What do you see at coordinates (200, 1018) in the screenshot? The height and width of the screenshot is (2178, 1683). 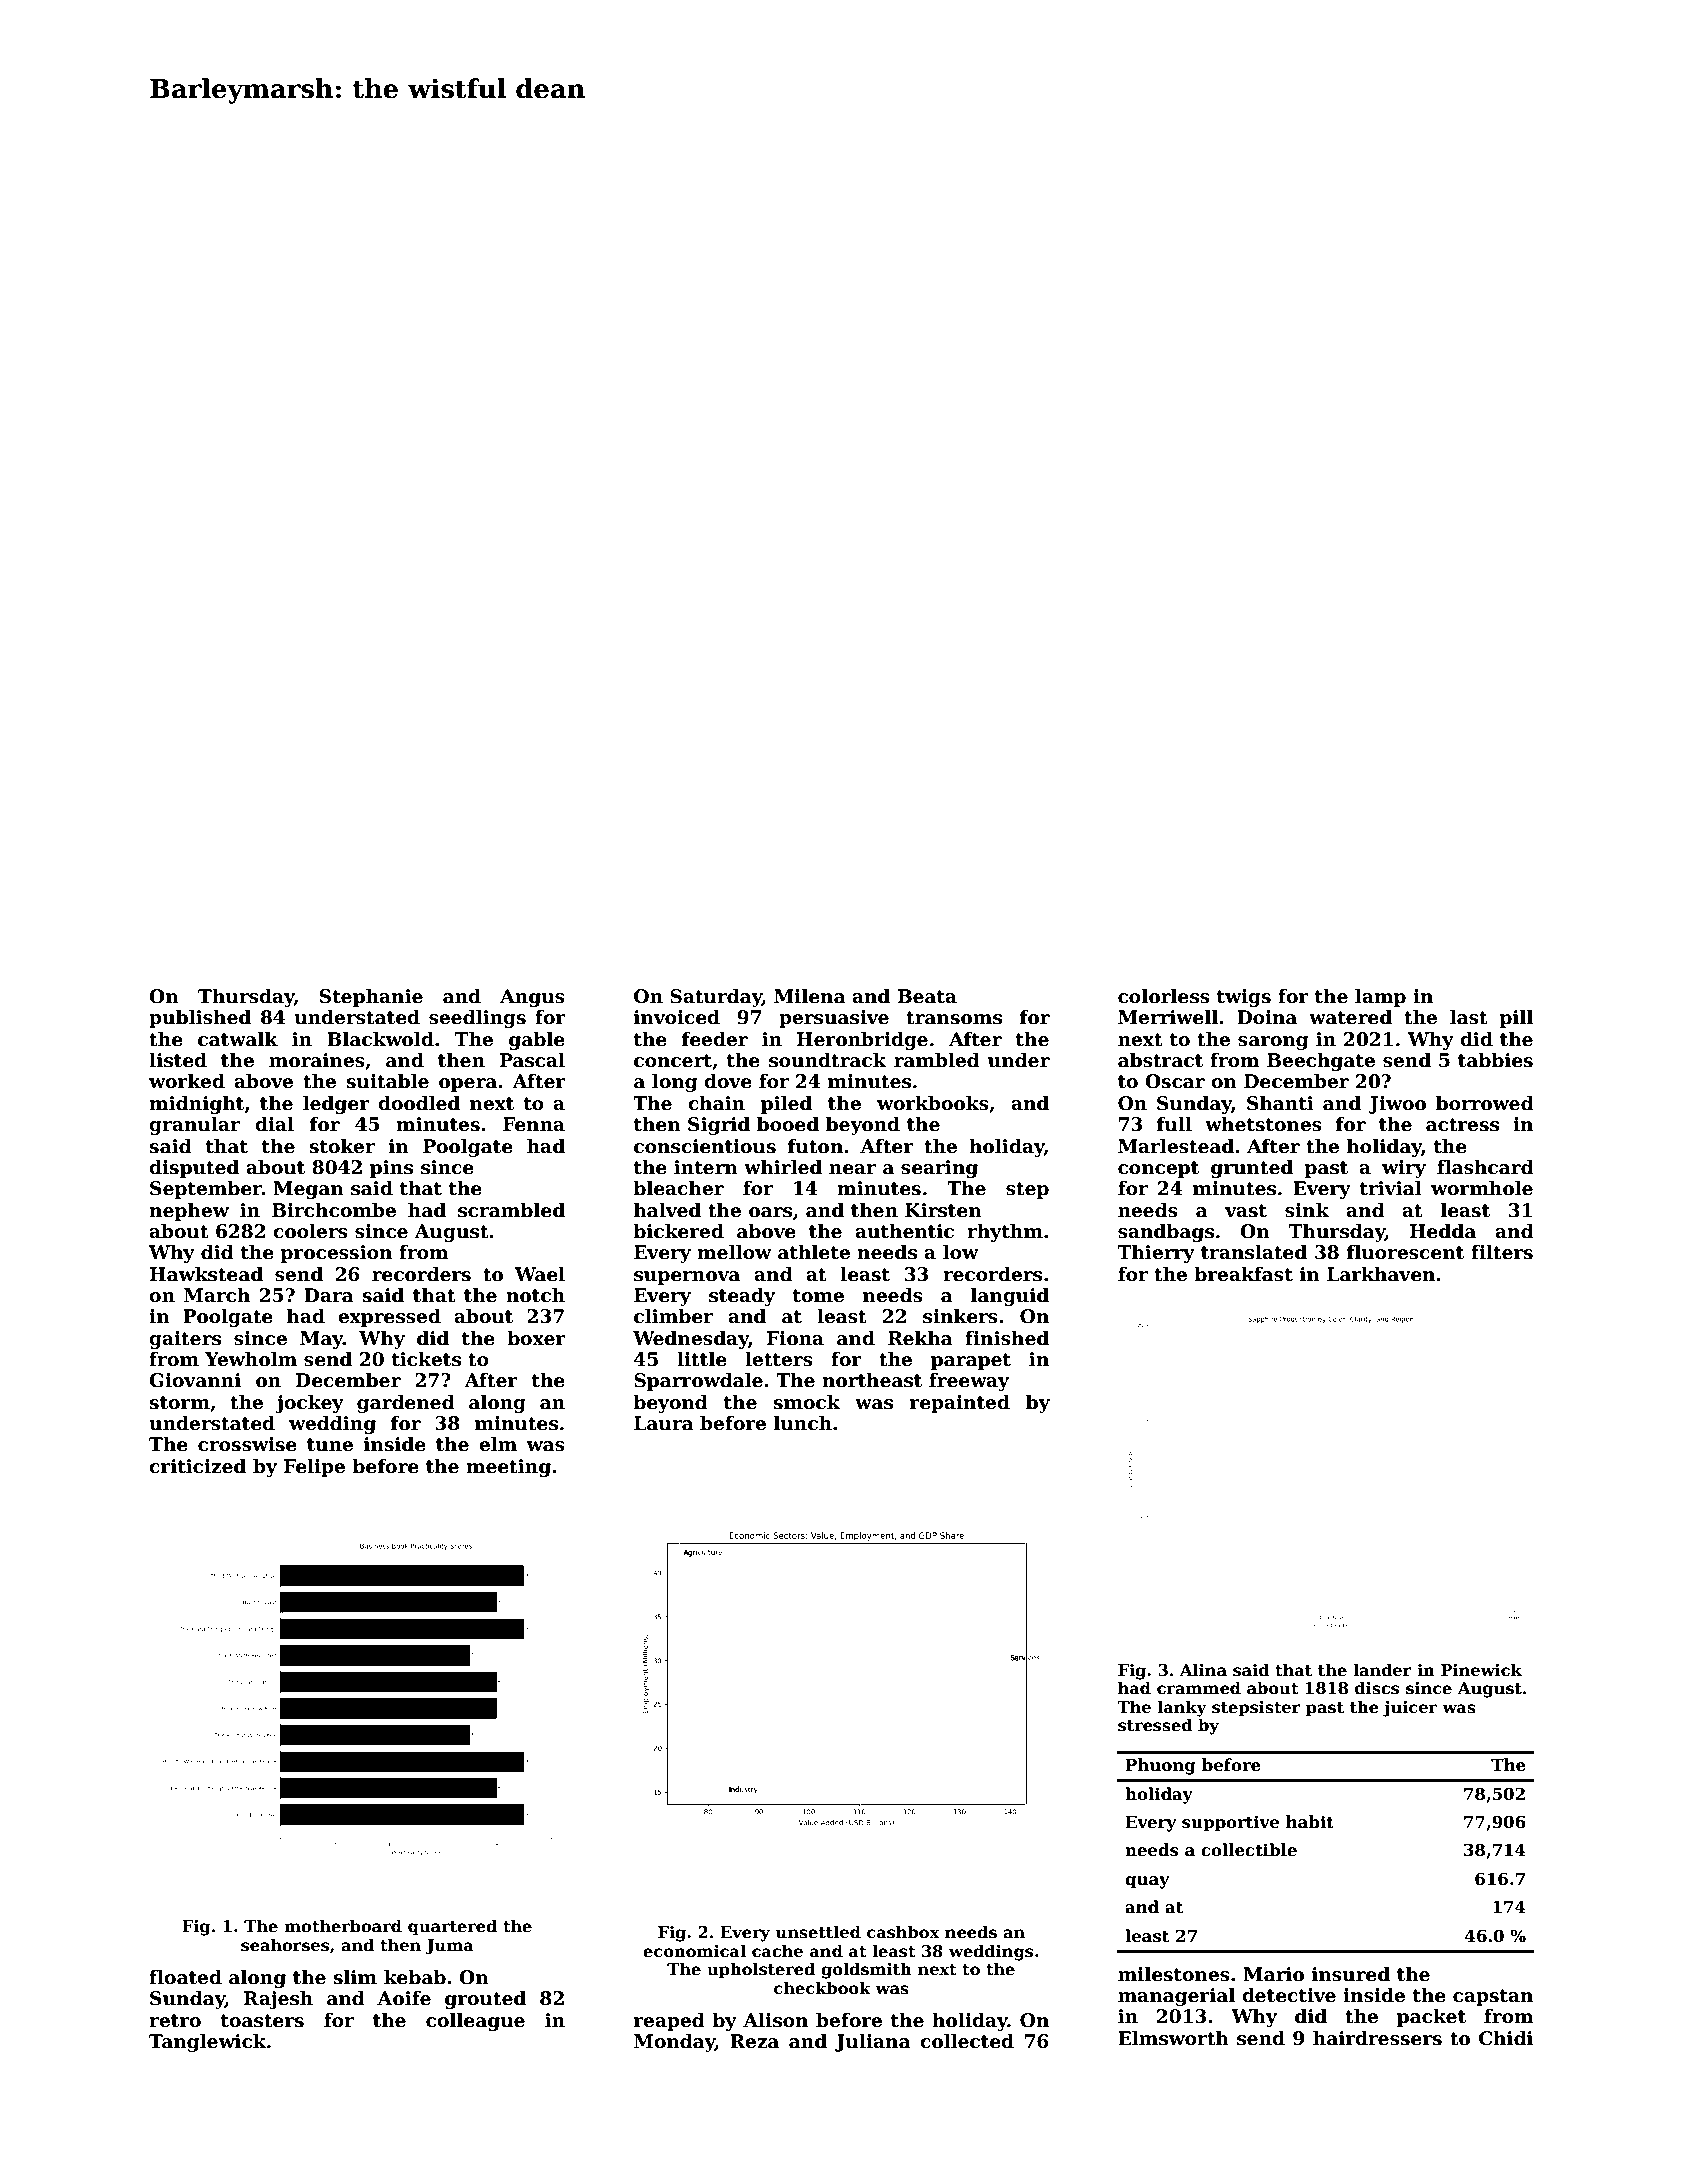 I see `published` at bounding box center [200, 1018].
